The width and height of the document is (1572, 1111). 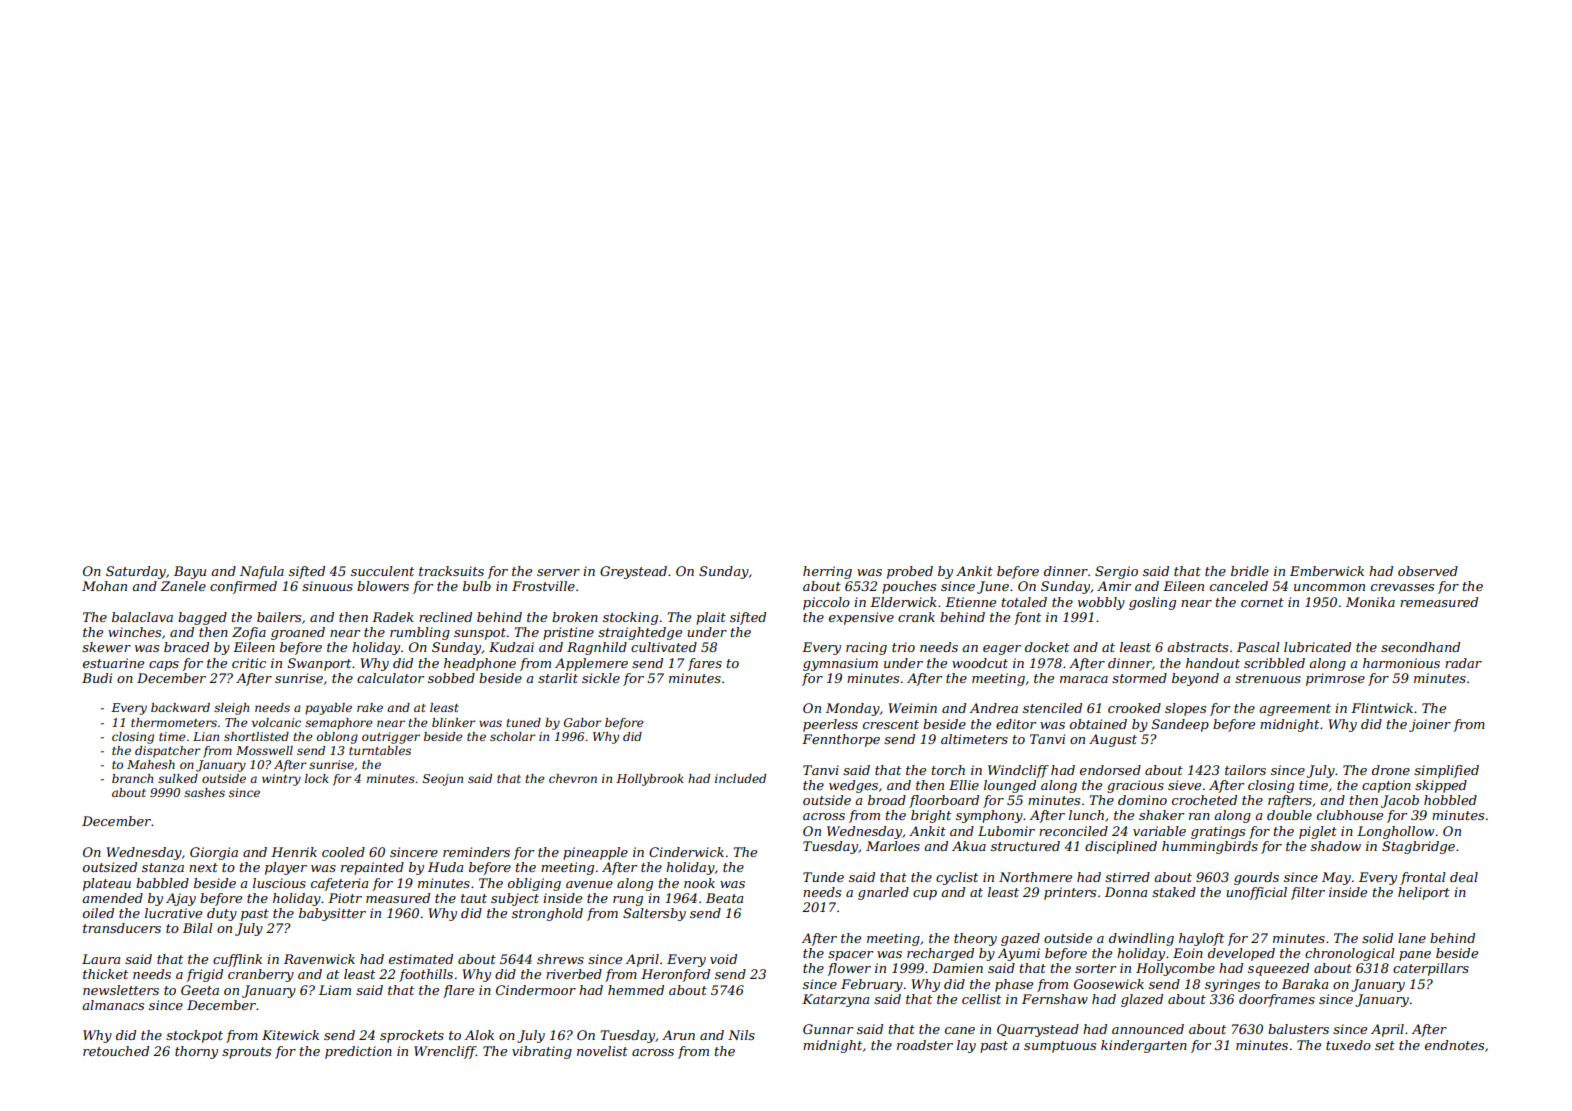 I want to click on Geeta, so click(x=200, y=990).
